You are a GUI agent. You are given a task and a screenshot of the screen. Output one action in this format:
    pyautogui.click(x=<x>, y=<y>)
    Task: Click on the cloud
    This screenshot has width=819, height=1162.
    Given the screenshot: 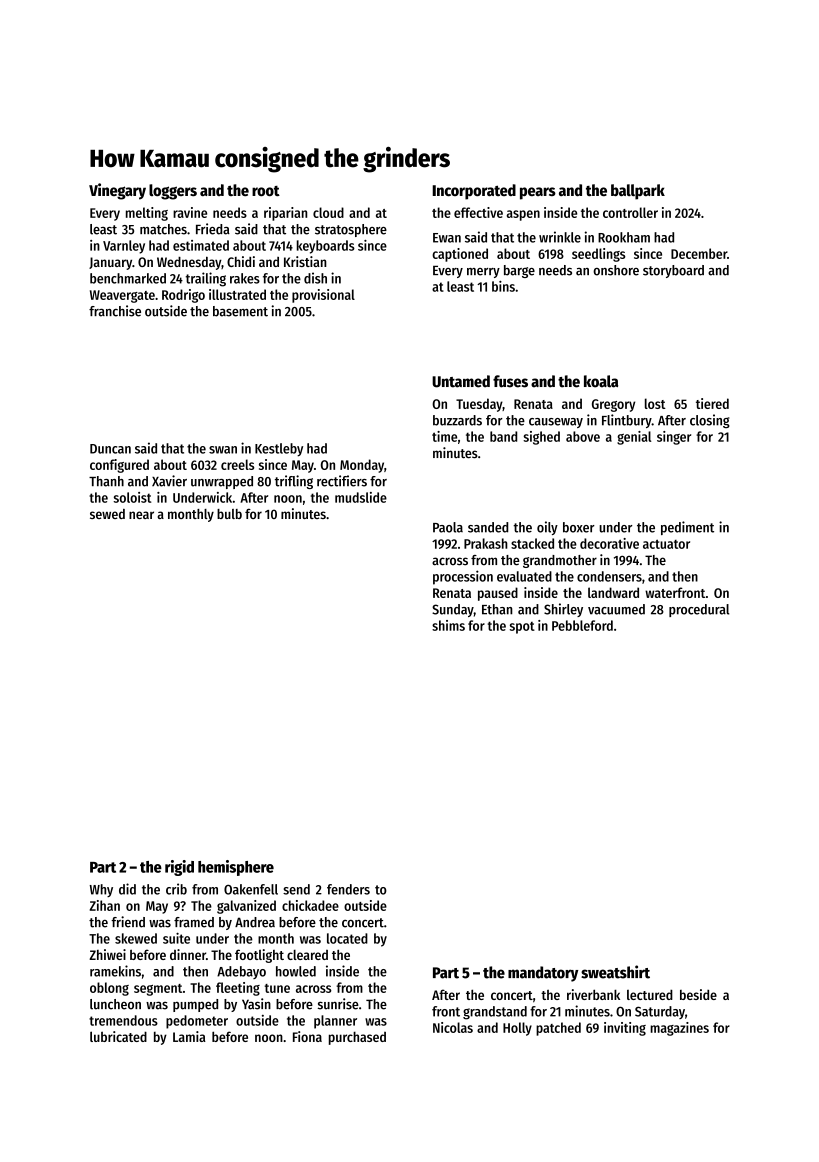 What is the action you would take?
    pyautogui.click(x=328, y=212)
